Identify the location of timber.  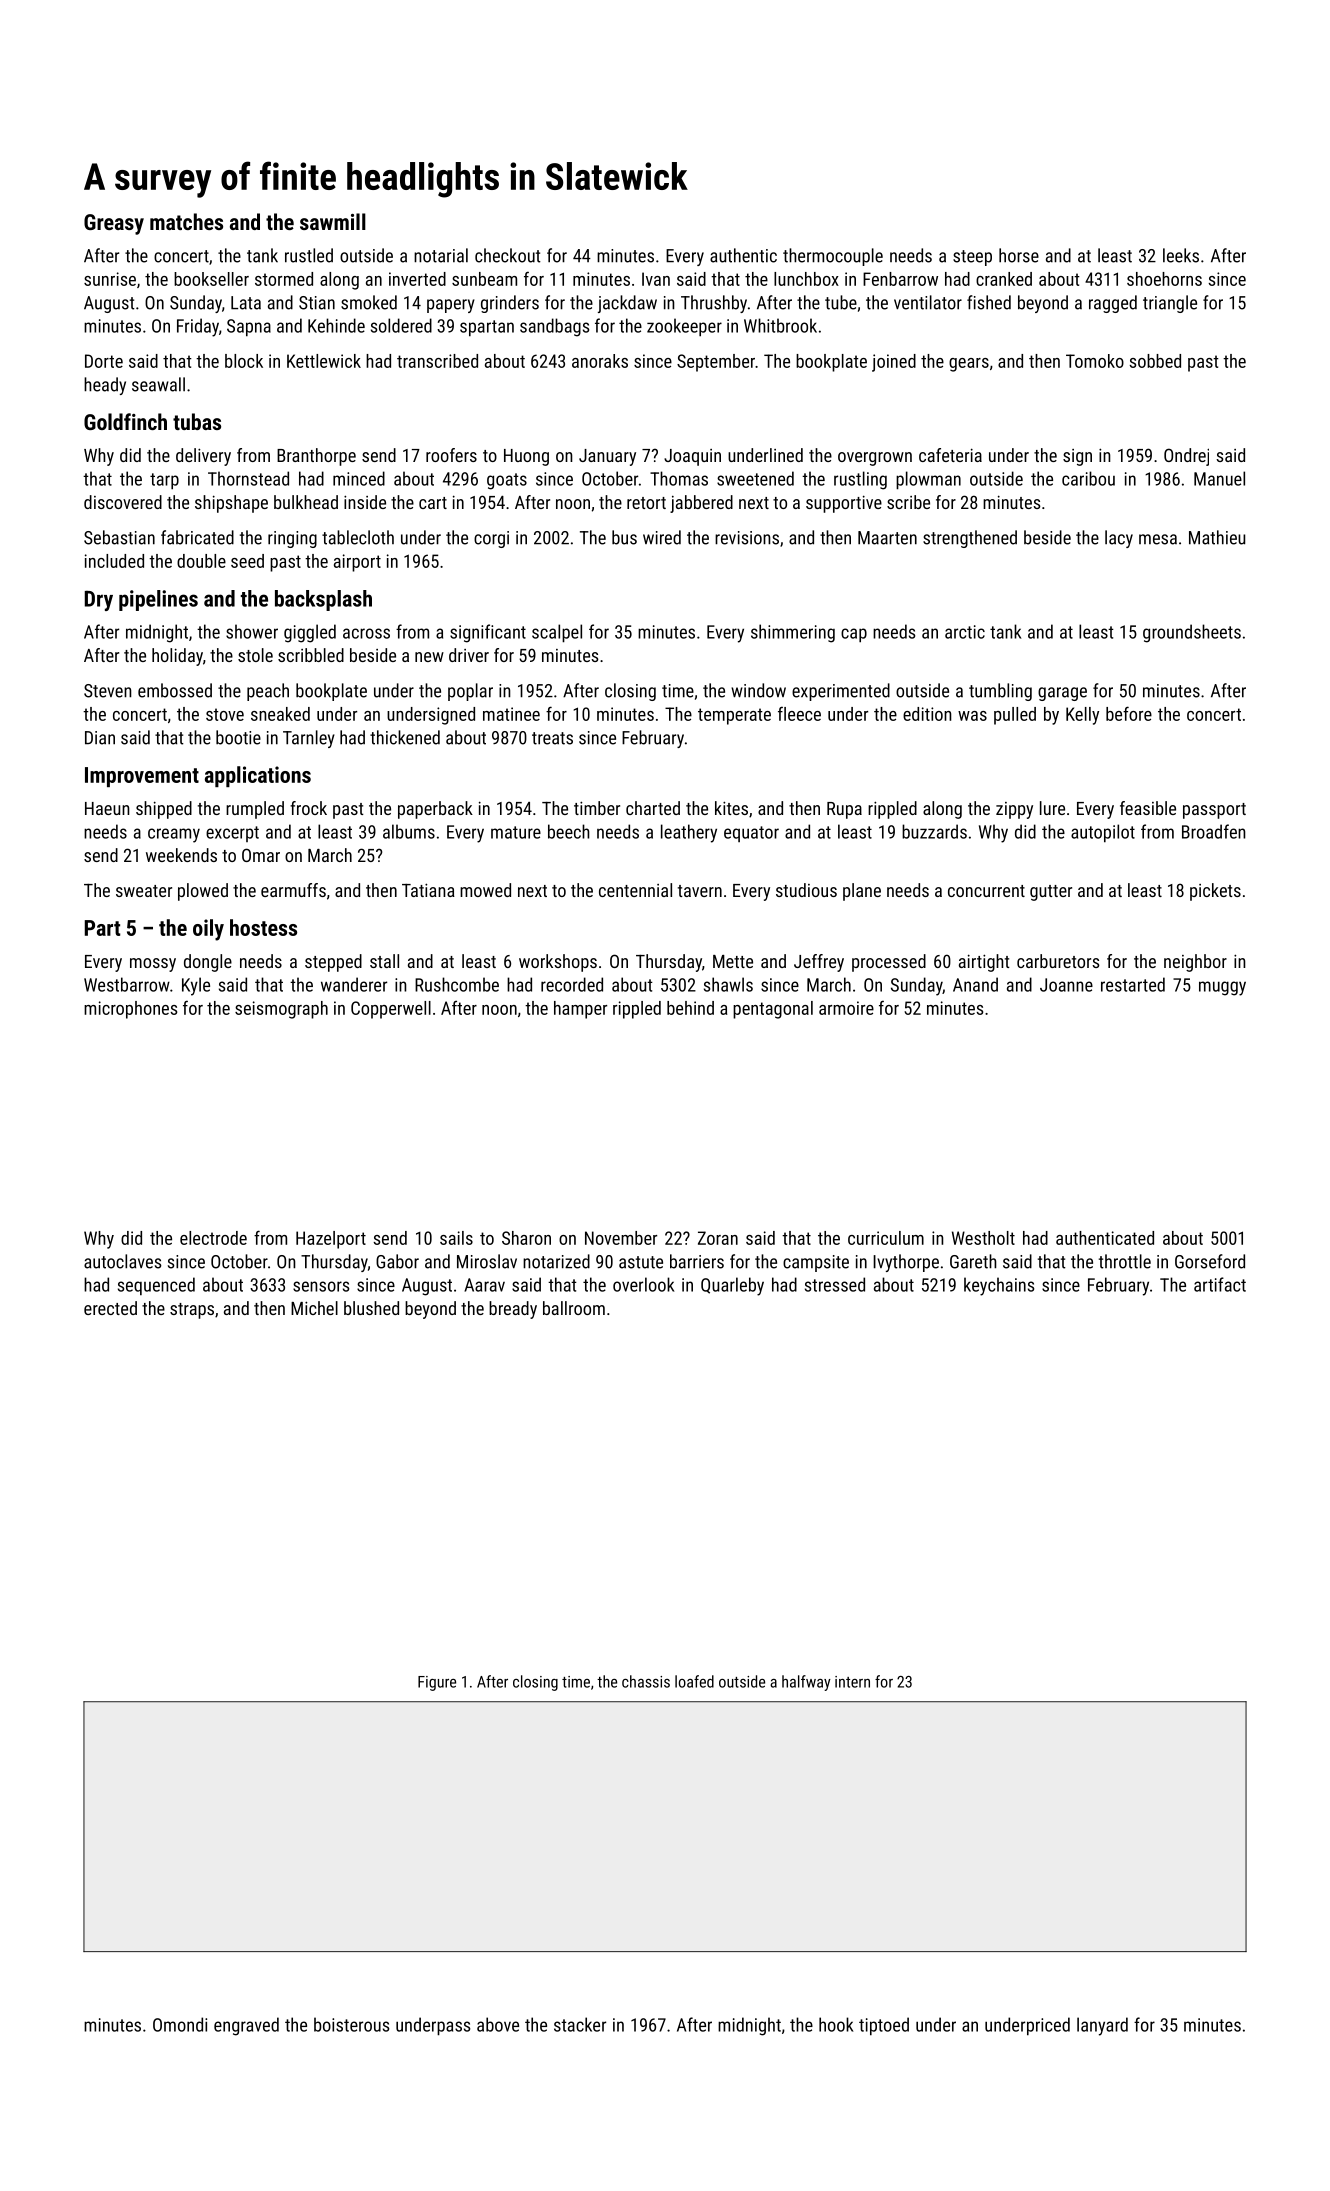
(597, 808).
